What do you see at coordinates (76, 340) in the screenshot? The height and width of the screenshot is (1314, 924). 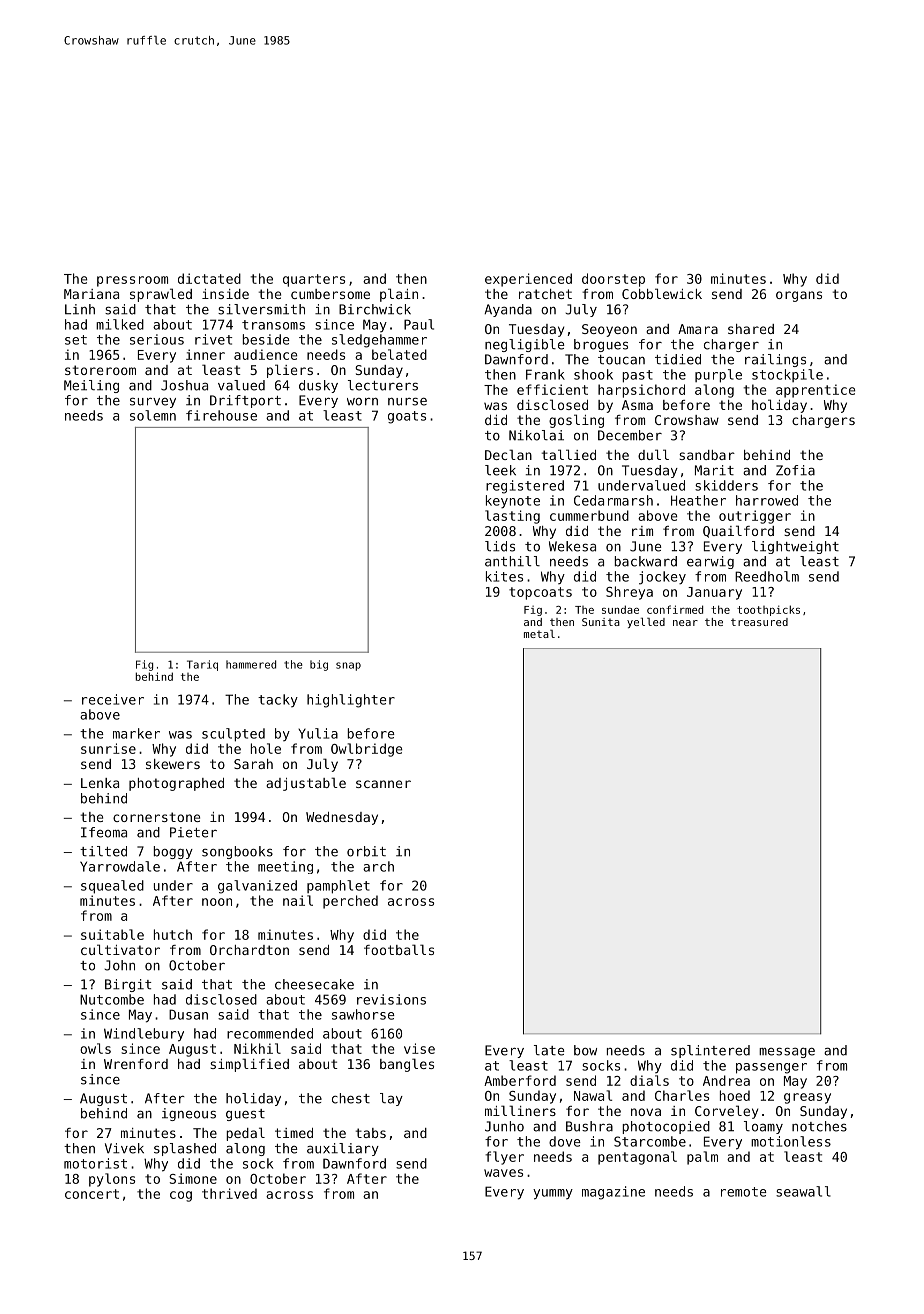 I see `set` at bounding box center [76, 340].
